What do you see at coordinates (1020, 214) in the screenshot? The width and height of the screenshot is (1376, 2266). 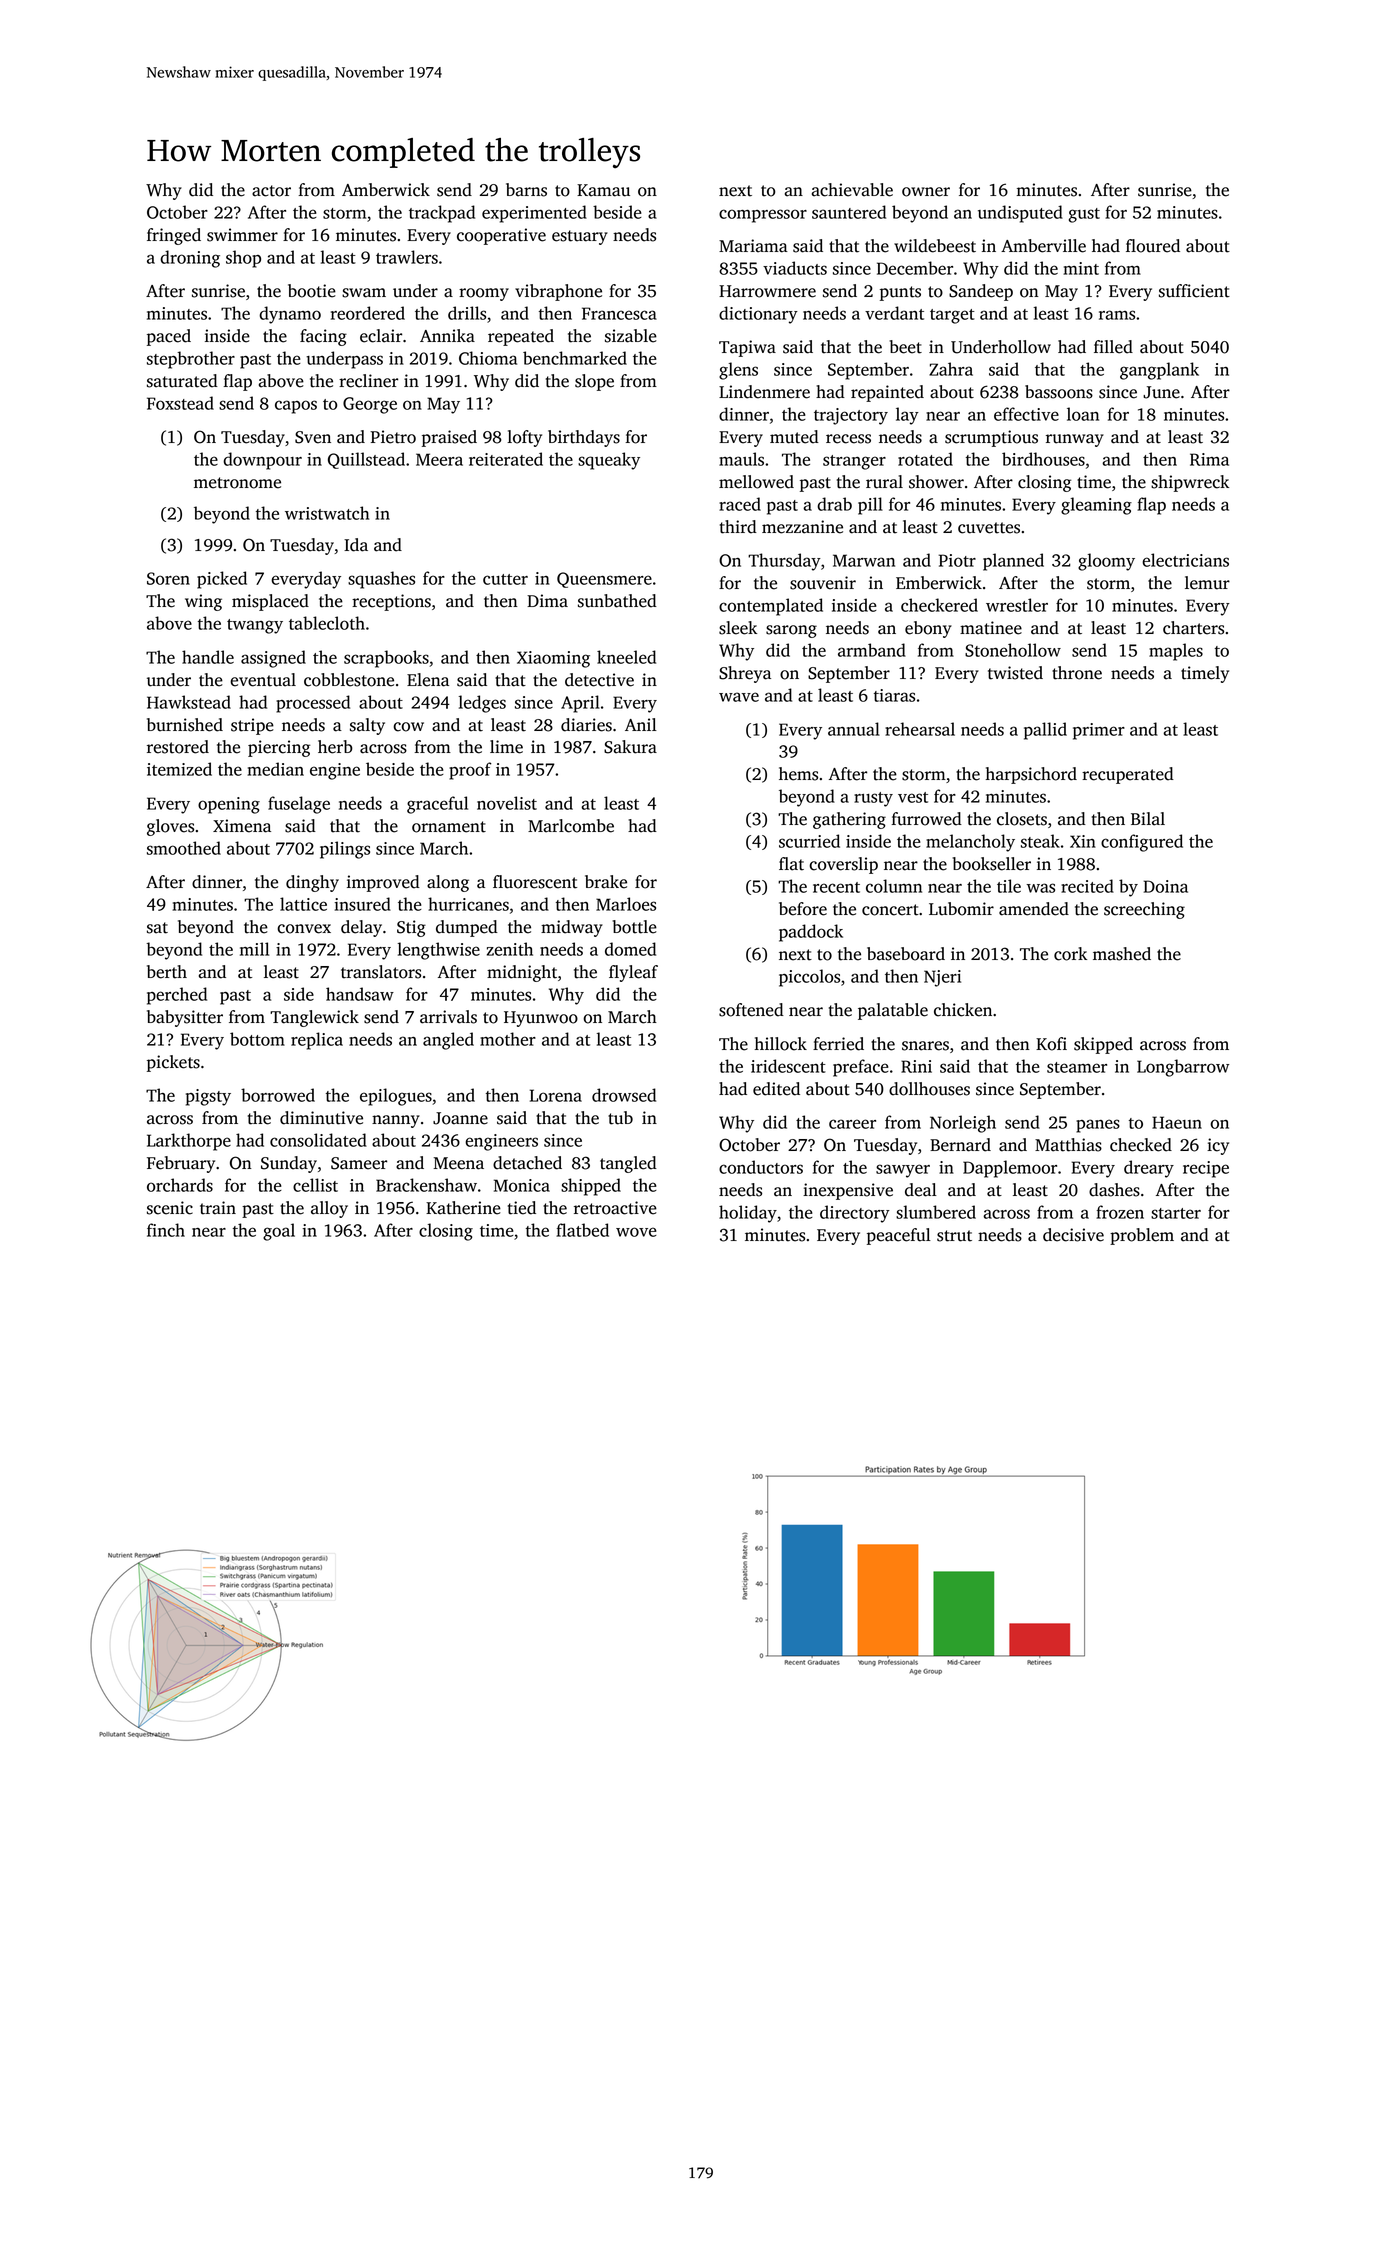 I see `undisputed` at bounding box center [1020, 214].
